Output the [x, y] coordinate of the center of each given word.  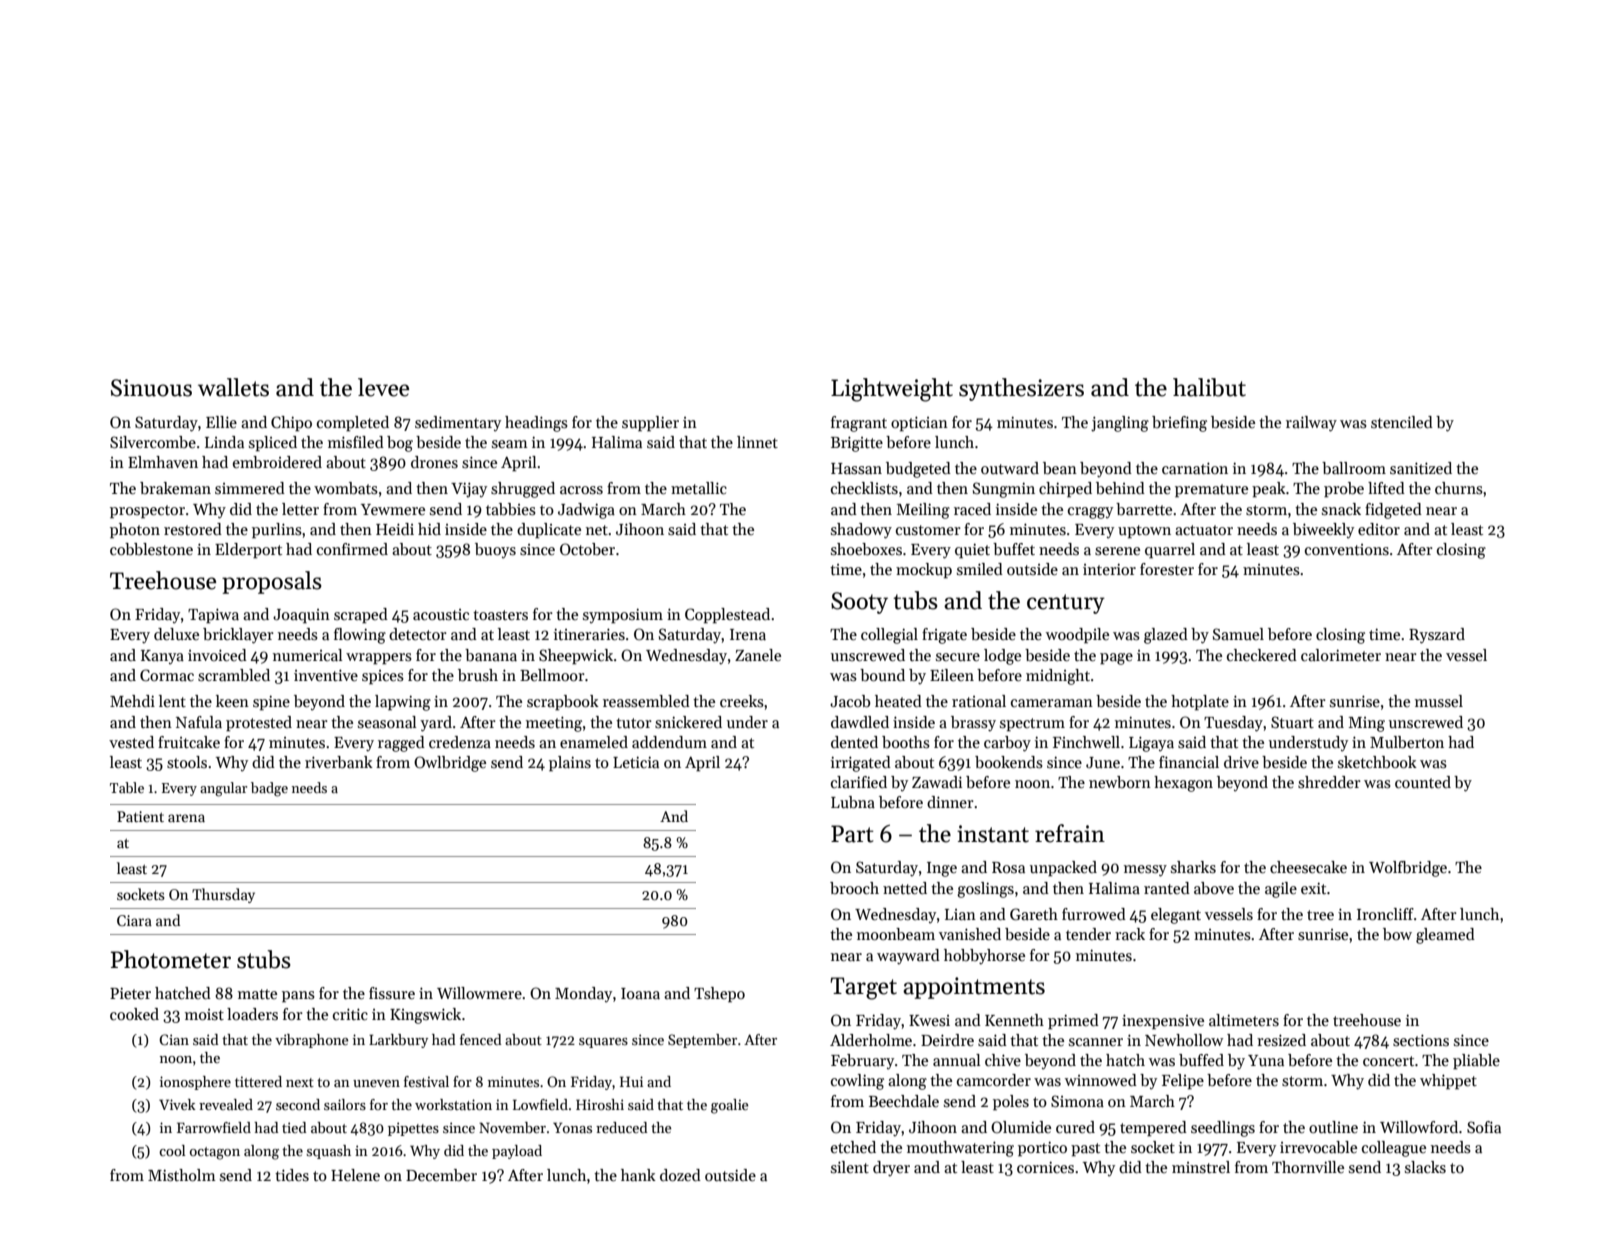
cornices [1045, 1167]
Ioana [640, 993]
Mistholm [182, 1175]
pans [298, 997]
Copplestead [727, 616]
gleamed [1445, 936]
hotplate [1200, 703]
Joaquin [301, 616]
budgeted [918, 470]
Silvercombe [153, 442]
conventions [1347, 549]
